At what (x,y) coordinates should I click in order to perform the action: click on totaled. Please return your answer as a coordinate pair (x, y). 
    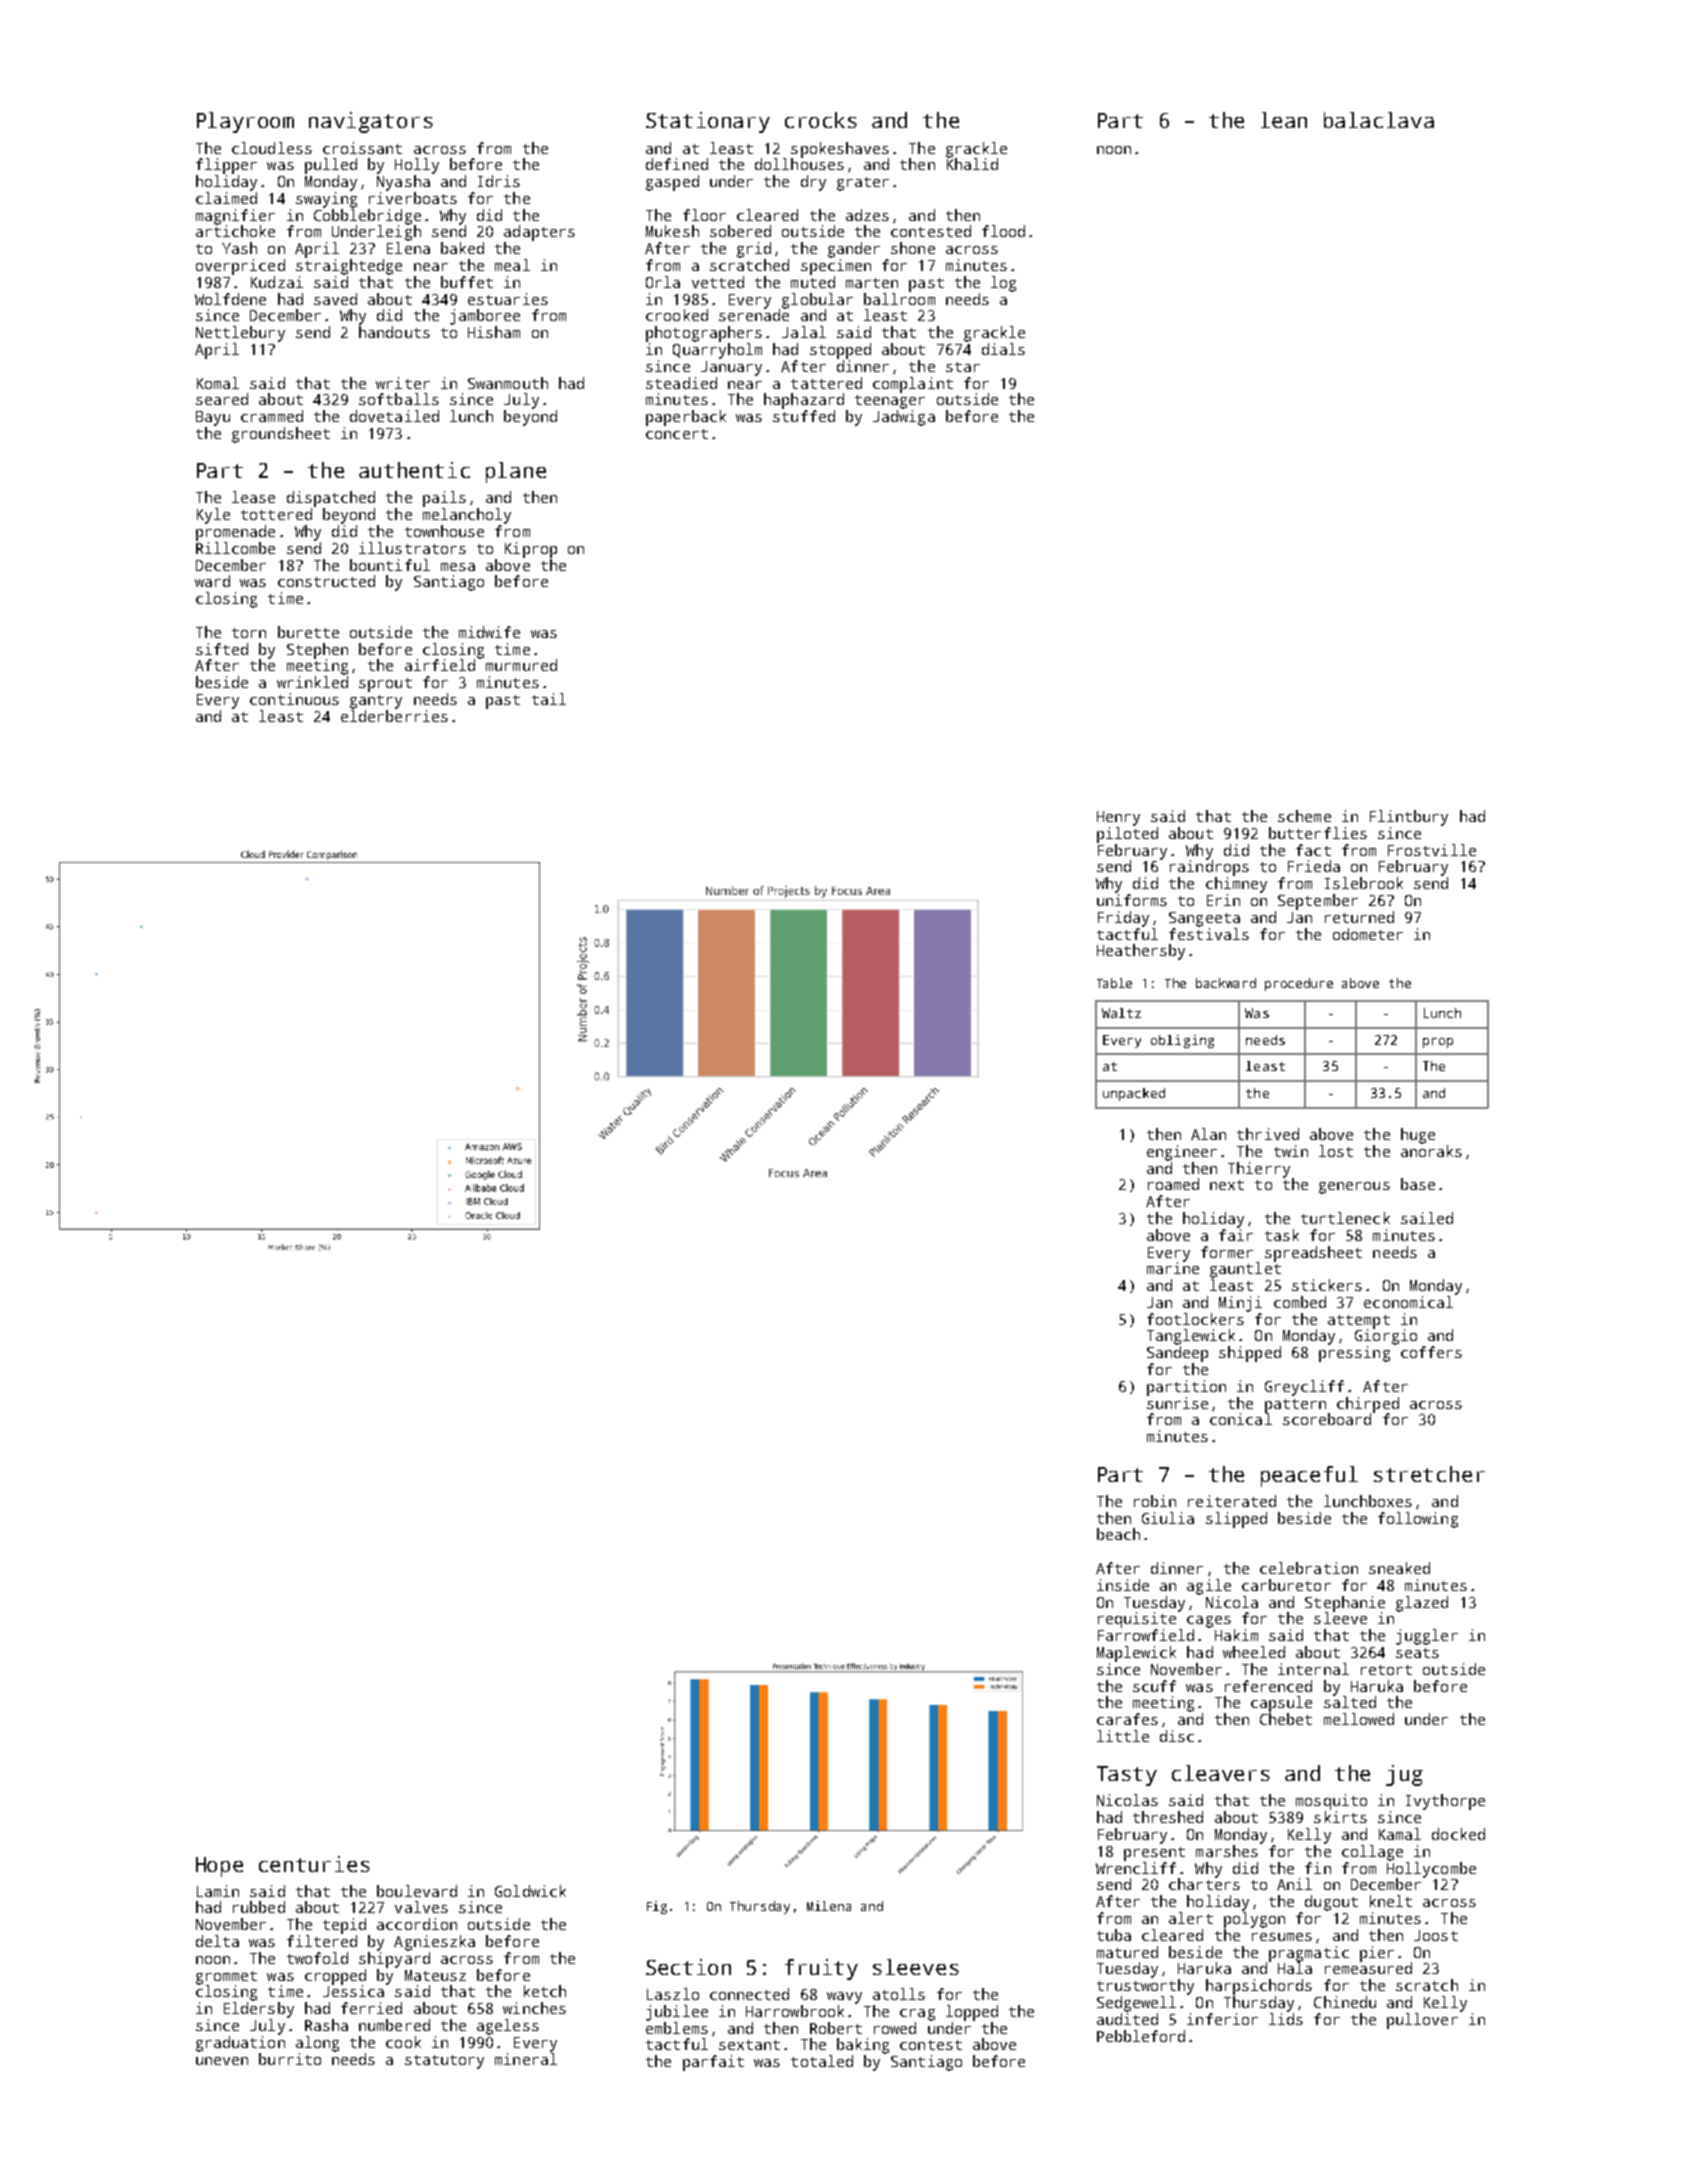
    Looking at the image, I should click on (822, 2061).
